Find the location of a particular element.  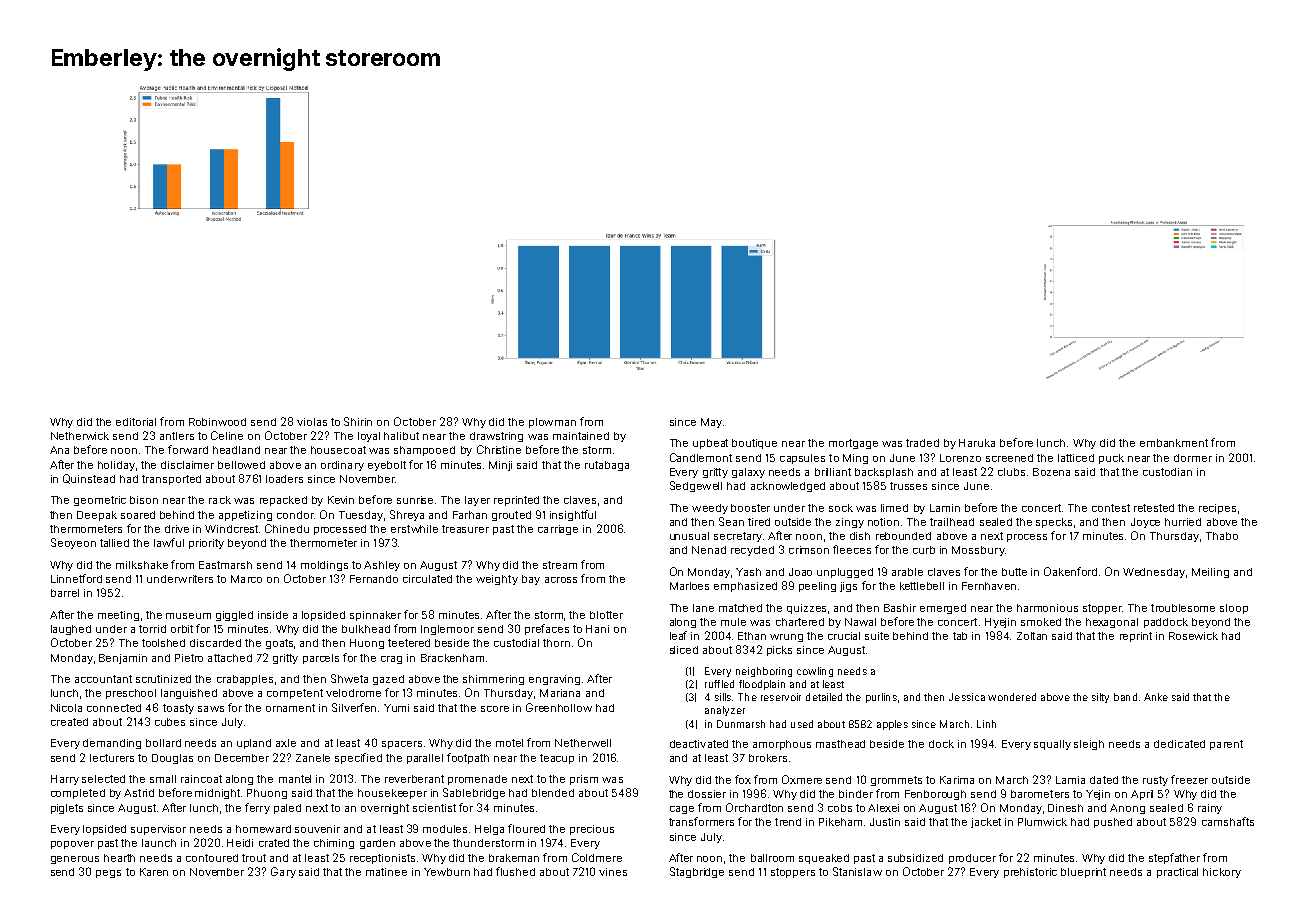

meeting is located at coordinates (118, 616).
